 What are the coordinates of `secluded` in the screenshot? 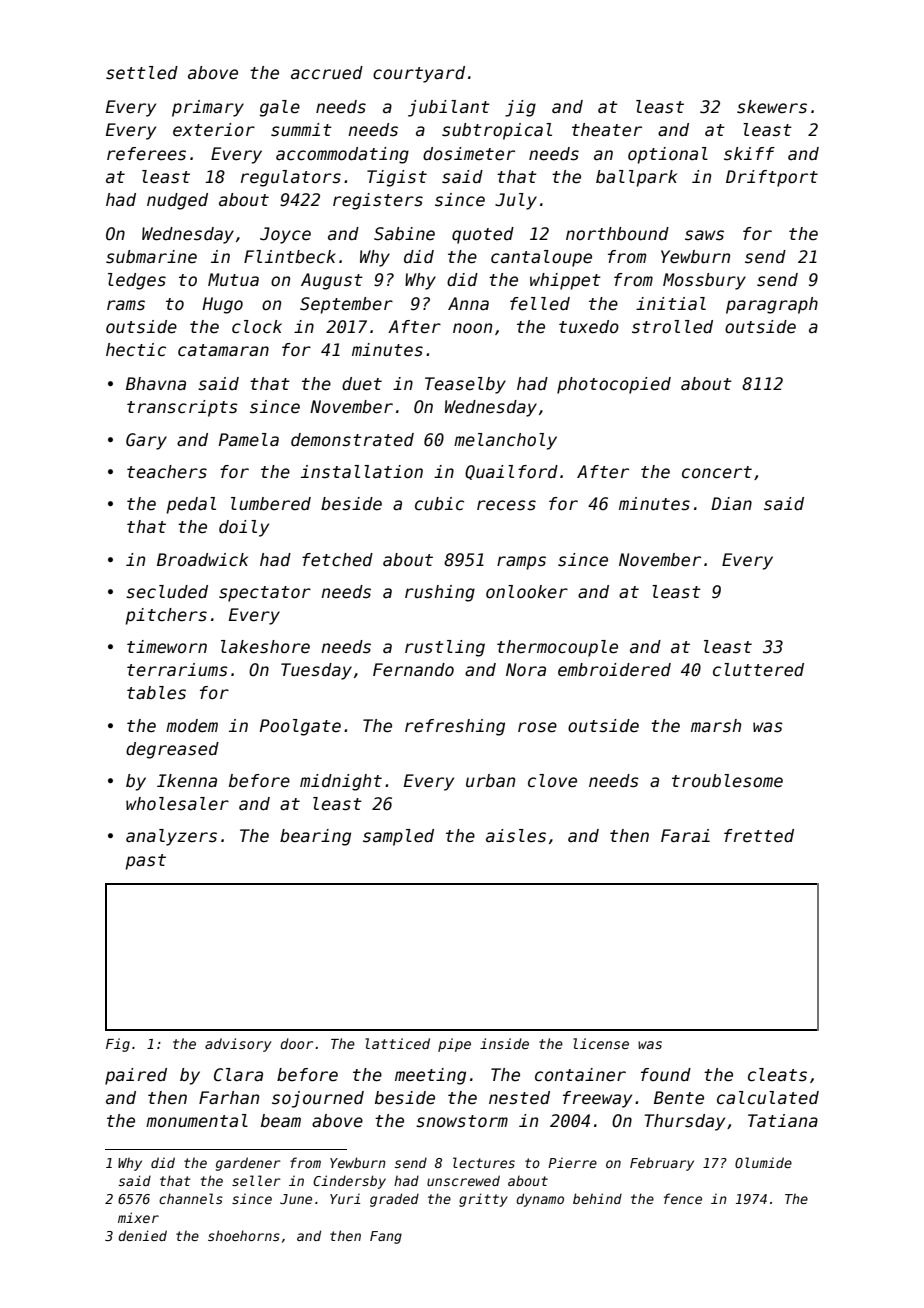 It's located at (167, 592).
